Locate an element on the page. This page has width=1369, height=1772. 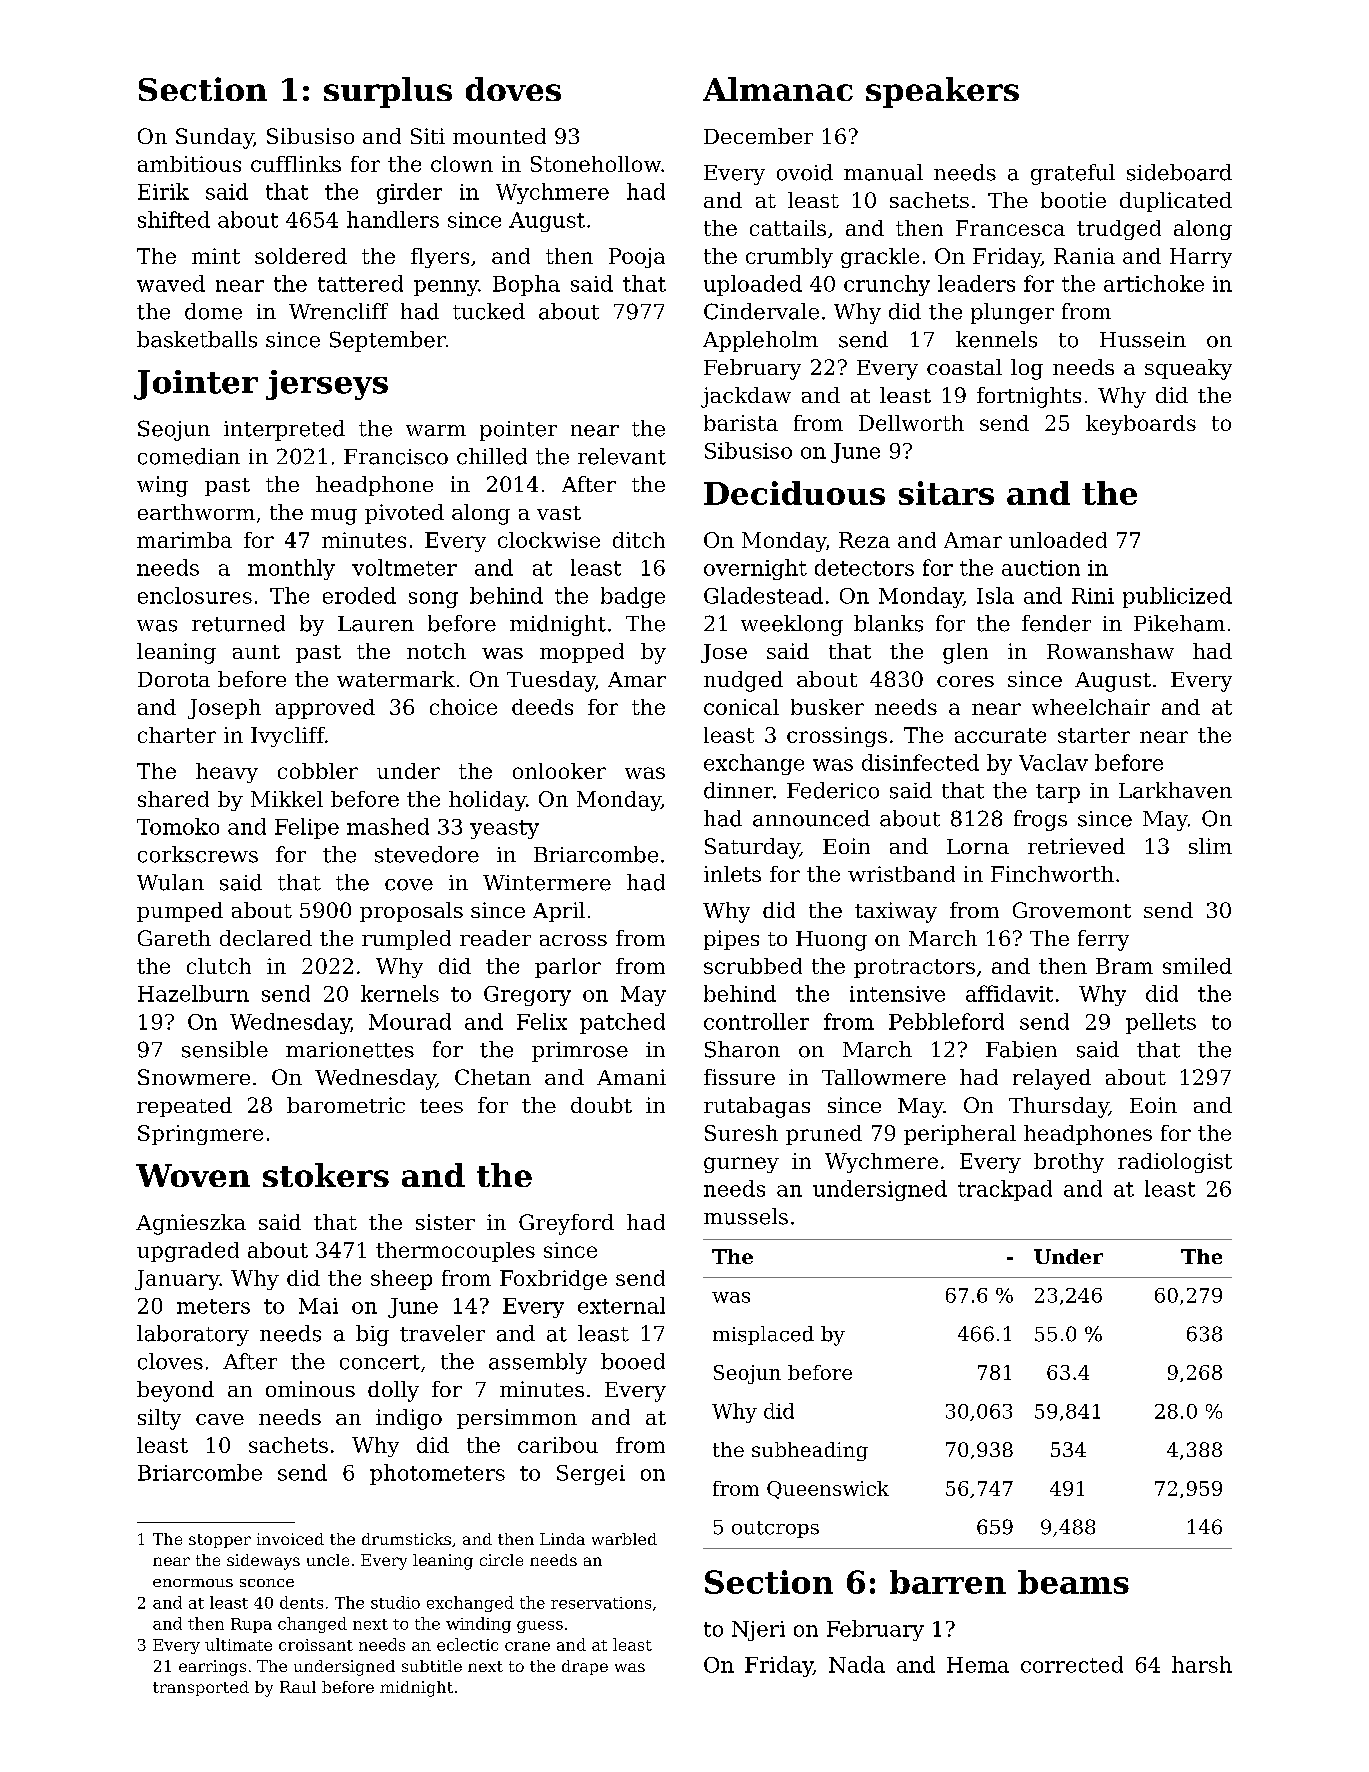
Deciduous is located at coordinates (794, 493).
